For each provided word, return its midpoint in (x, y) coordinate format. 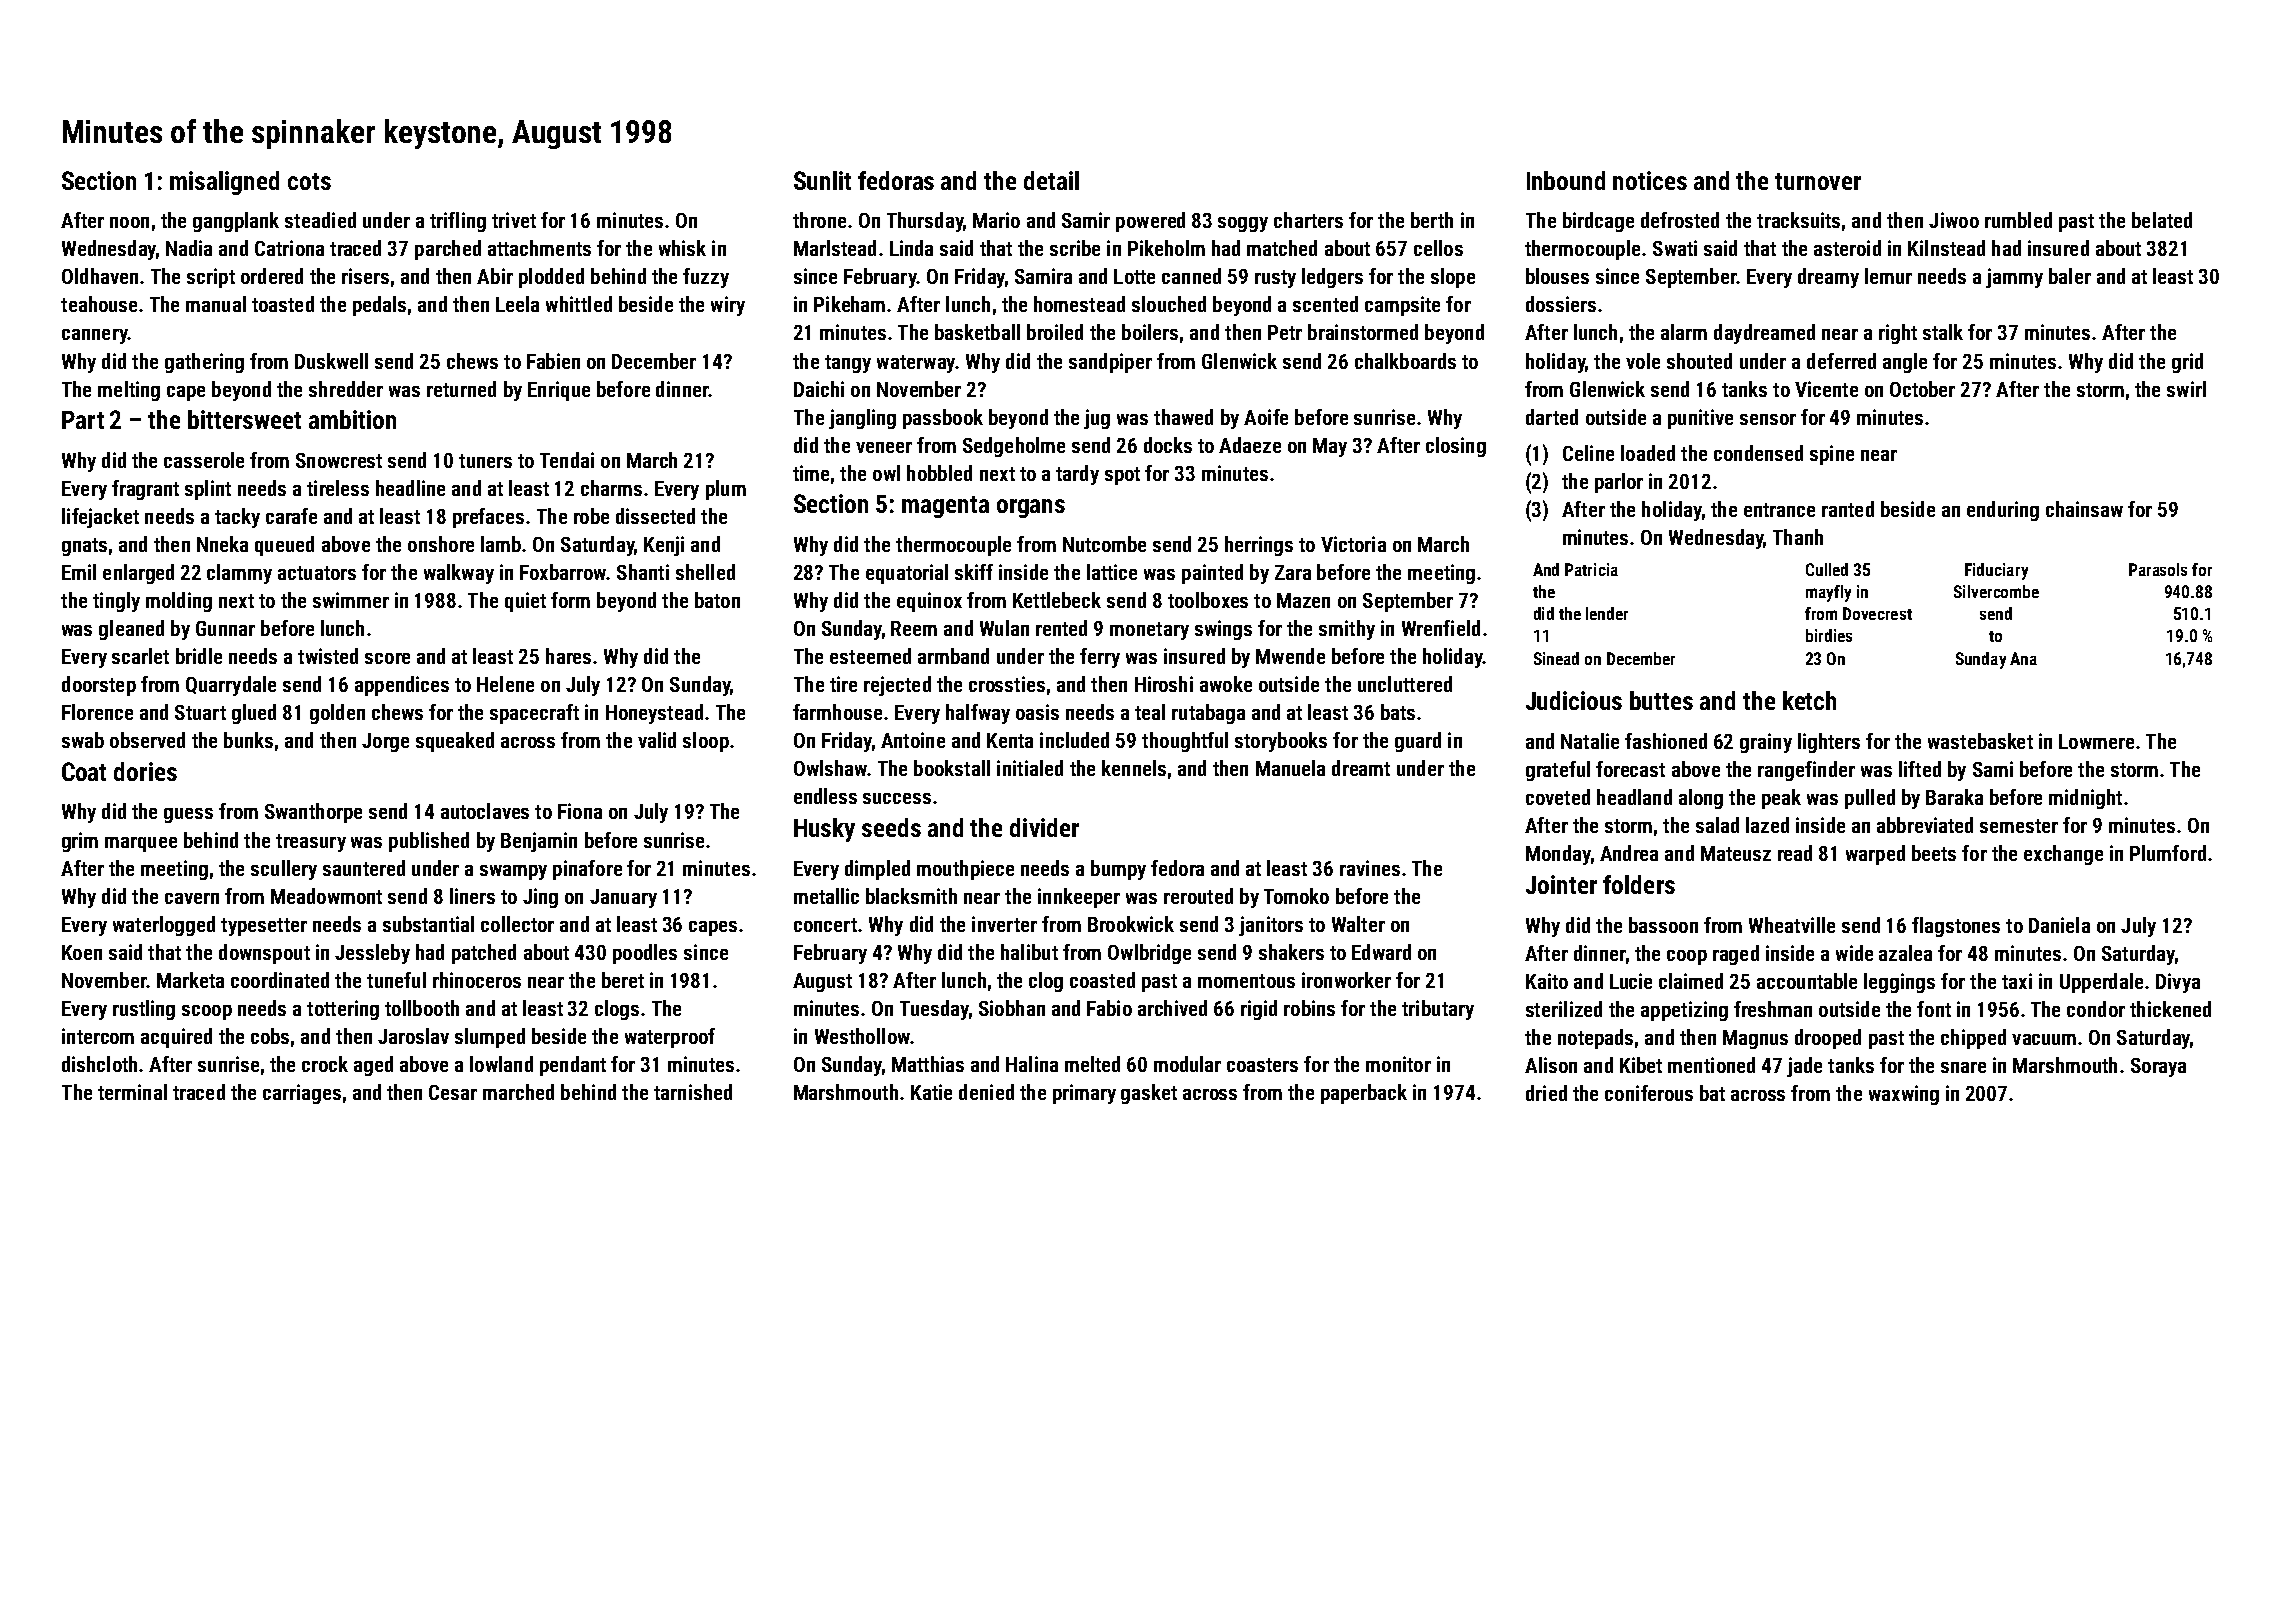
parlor (1619, 483)
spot (1122, 476)
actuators (317, 573)
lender (1607, 613)
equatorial (907, 574)
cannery (95, 336)
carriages (302, 1094)
